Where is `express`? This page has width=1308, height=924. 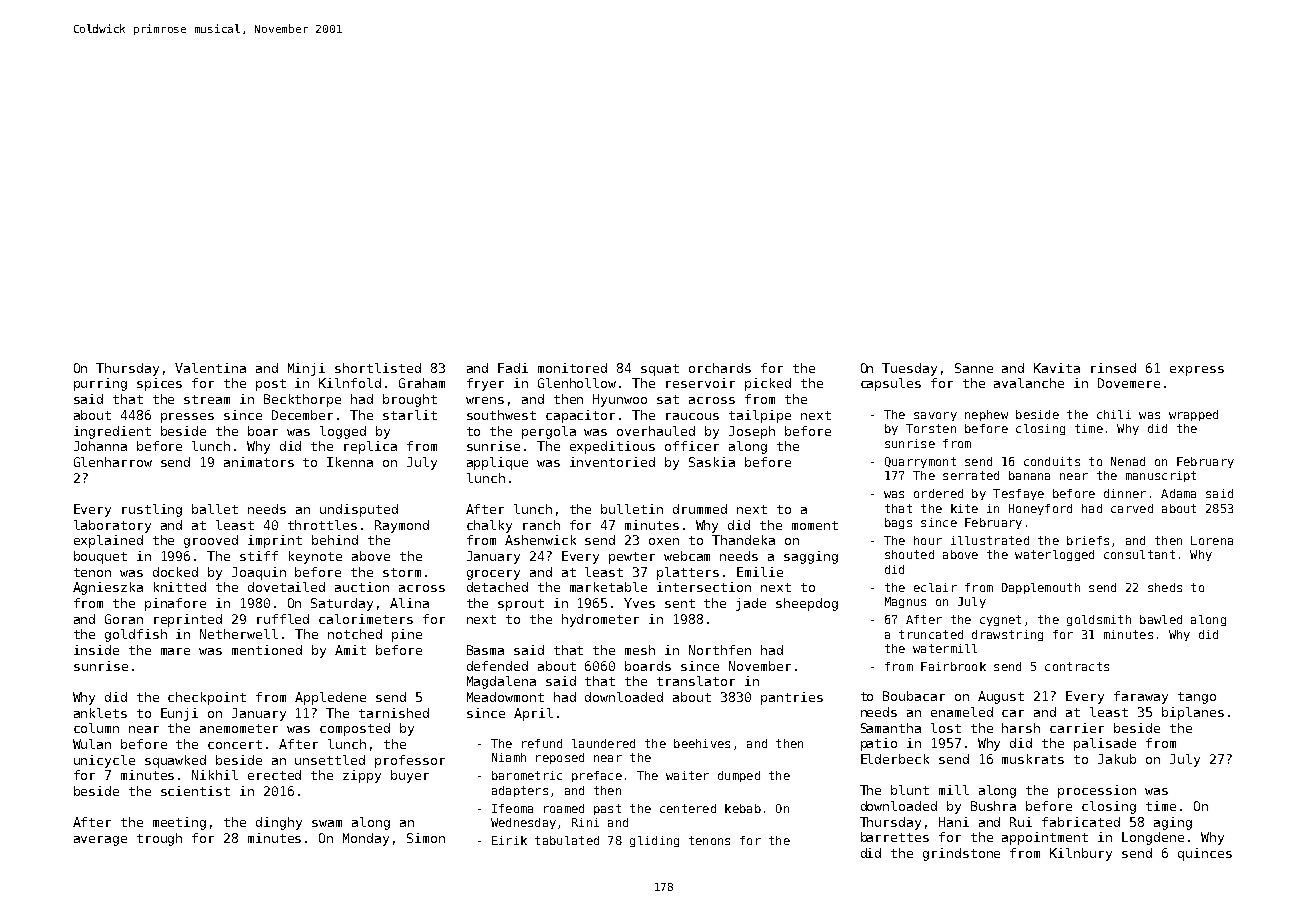 express is located at coordinates (1197, 371).
